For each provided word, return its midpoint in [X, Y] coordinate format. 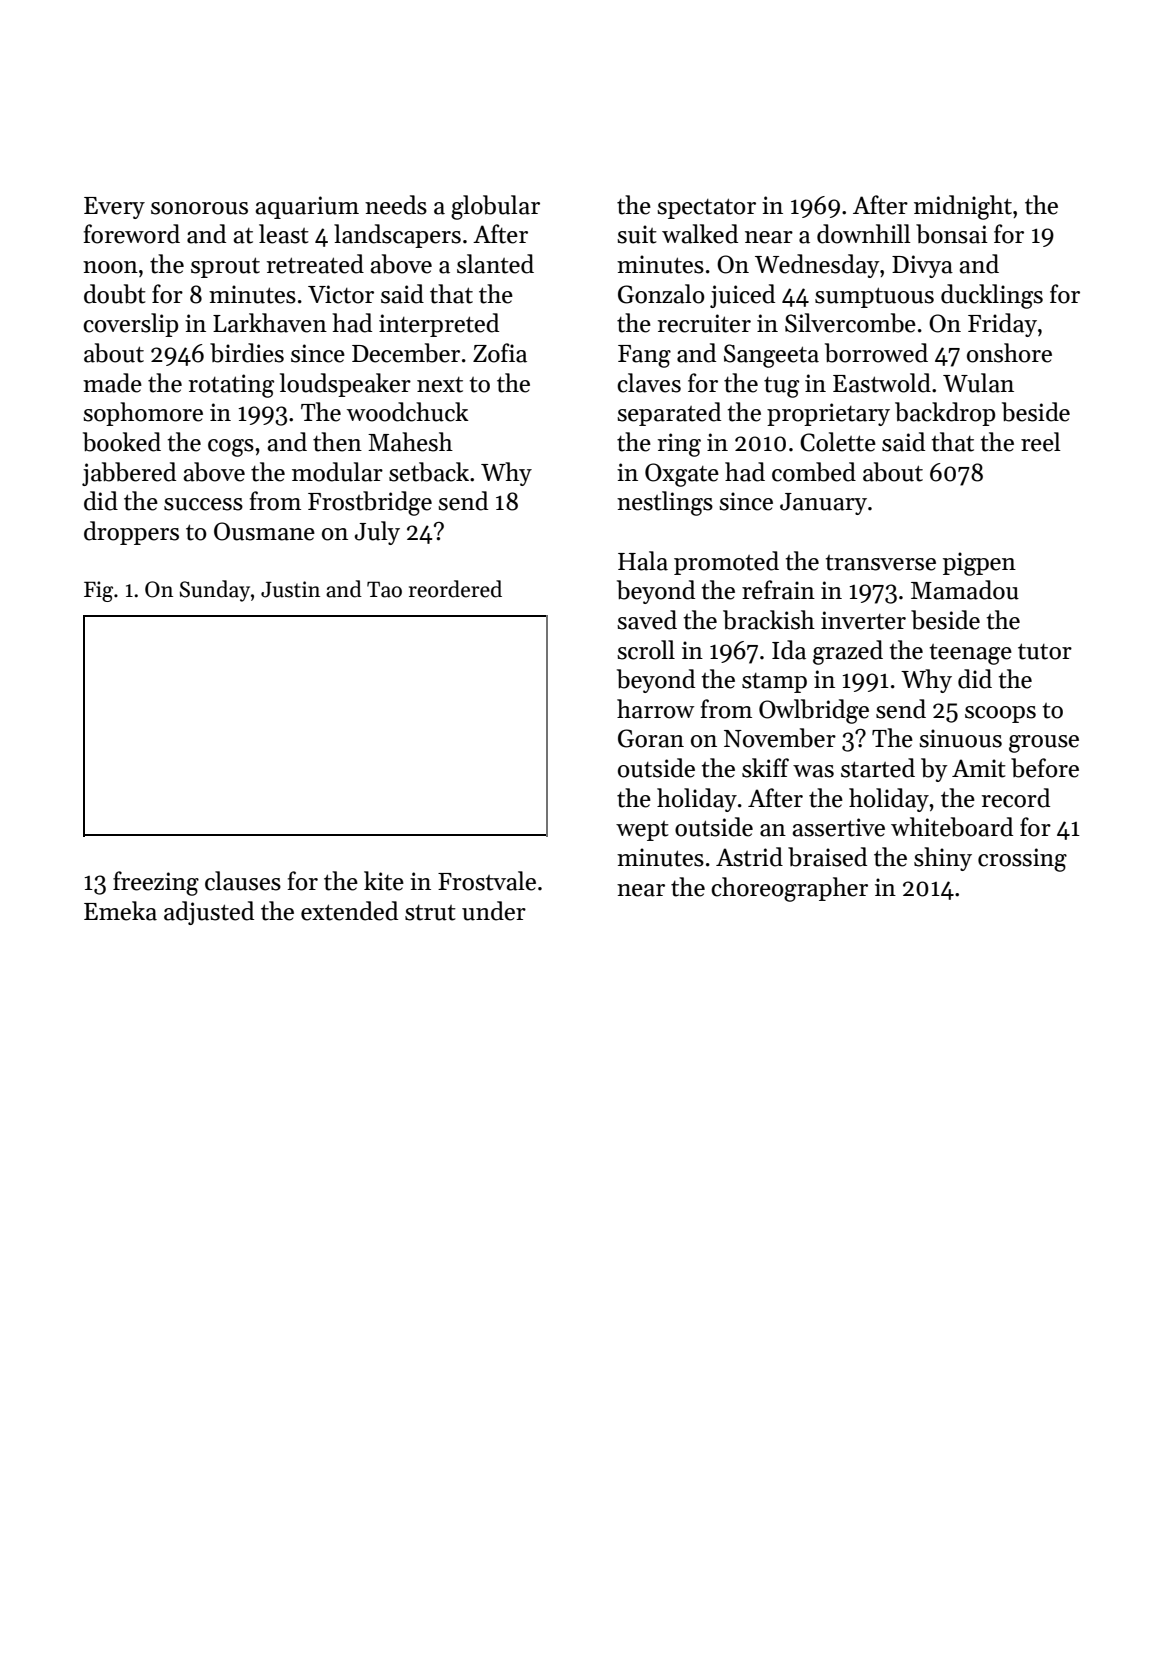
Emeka [120, 911]
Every [114, 208]
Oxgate [682, 475]
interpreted [439, 325]
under [494, 911]
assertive [838, 827]
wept [642, 831]
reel [1041, 442]
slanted [495, 264]
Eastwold [882, 383]
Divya [922, 266]
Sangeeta [771, 356]
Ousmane [264, 531]
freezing [156, 883]
